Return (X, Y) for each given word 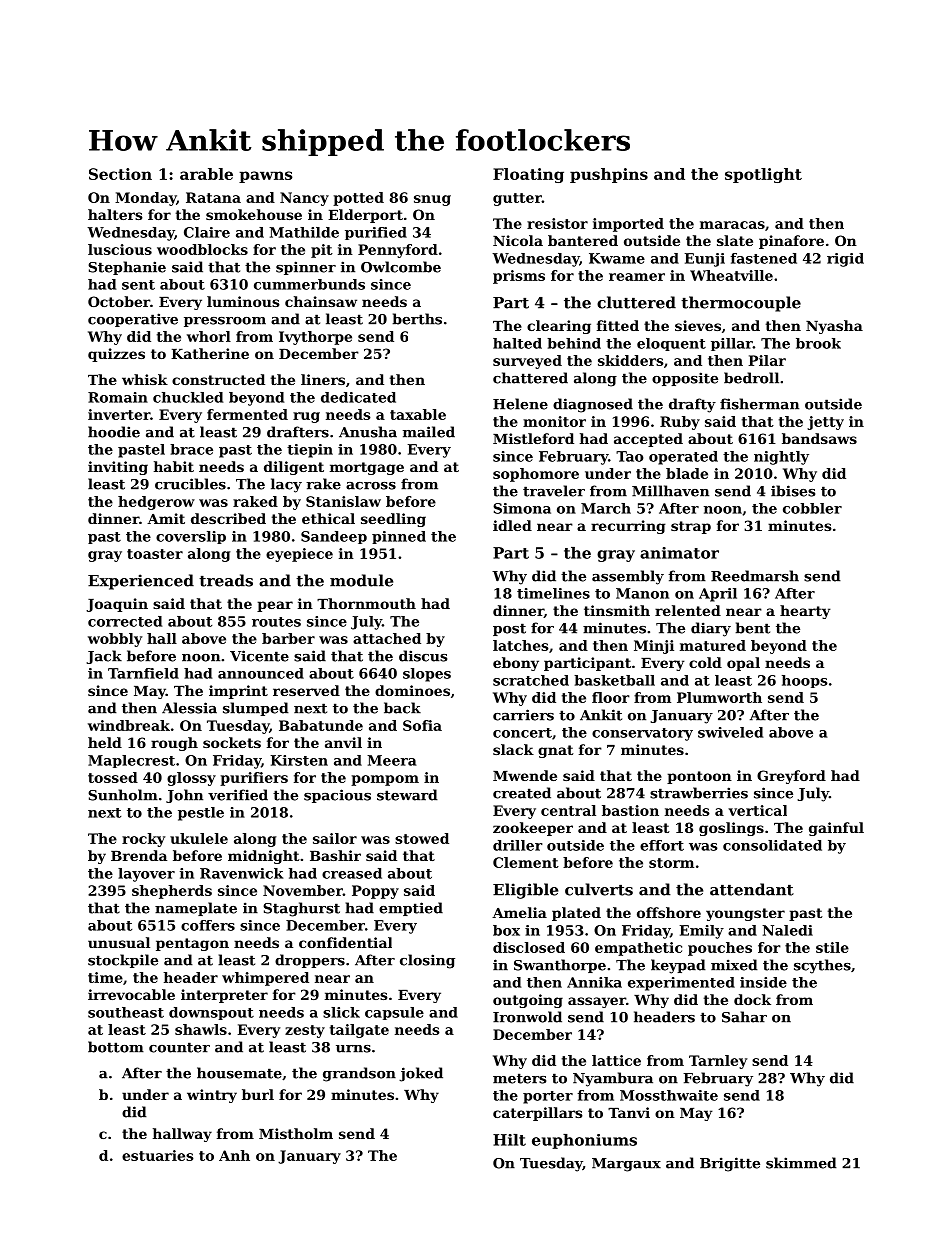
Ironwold (527, 1017)
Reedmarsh (755, 576)
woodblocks (202, 249)
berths (417, 319)
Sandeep (334, 537)
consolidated (772, 845)
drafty (692, 405)
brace (191, 449)
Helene (520, 404)
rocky (143, 840)
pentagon (192, 944)
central (568, 810)
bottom (116, 1047)
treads (226, 580)
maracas (732, 225)
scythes (822, 966)
